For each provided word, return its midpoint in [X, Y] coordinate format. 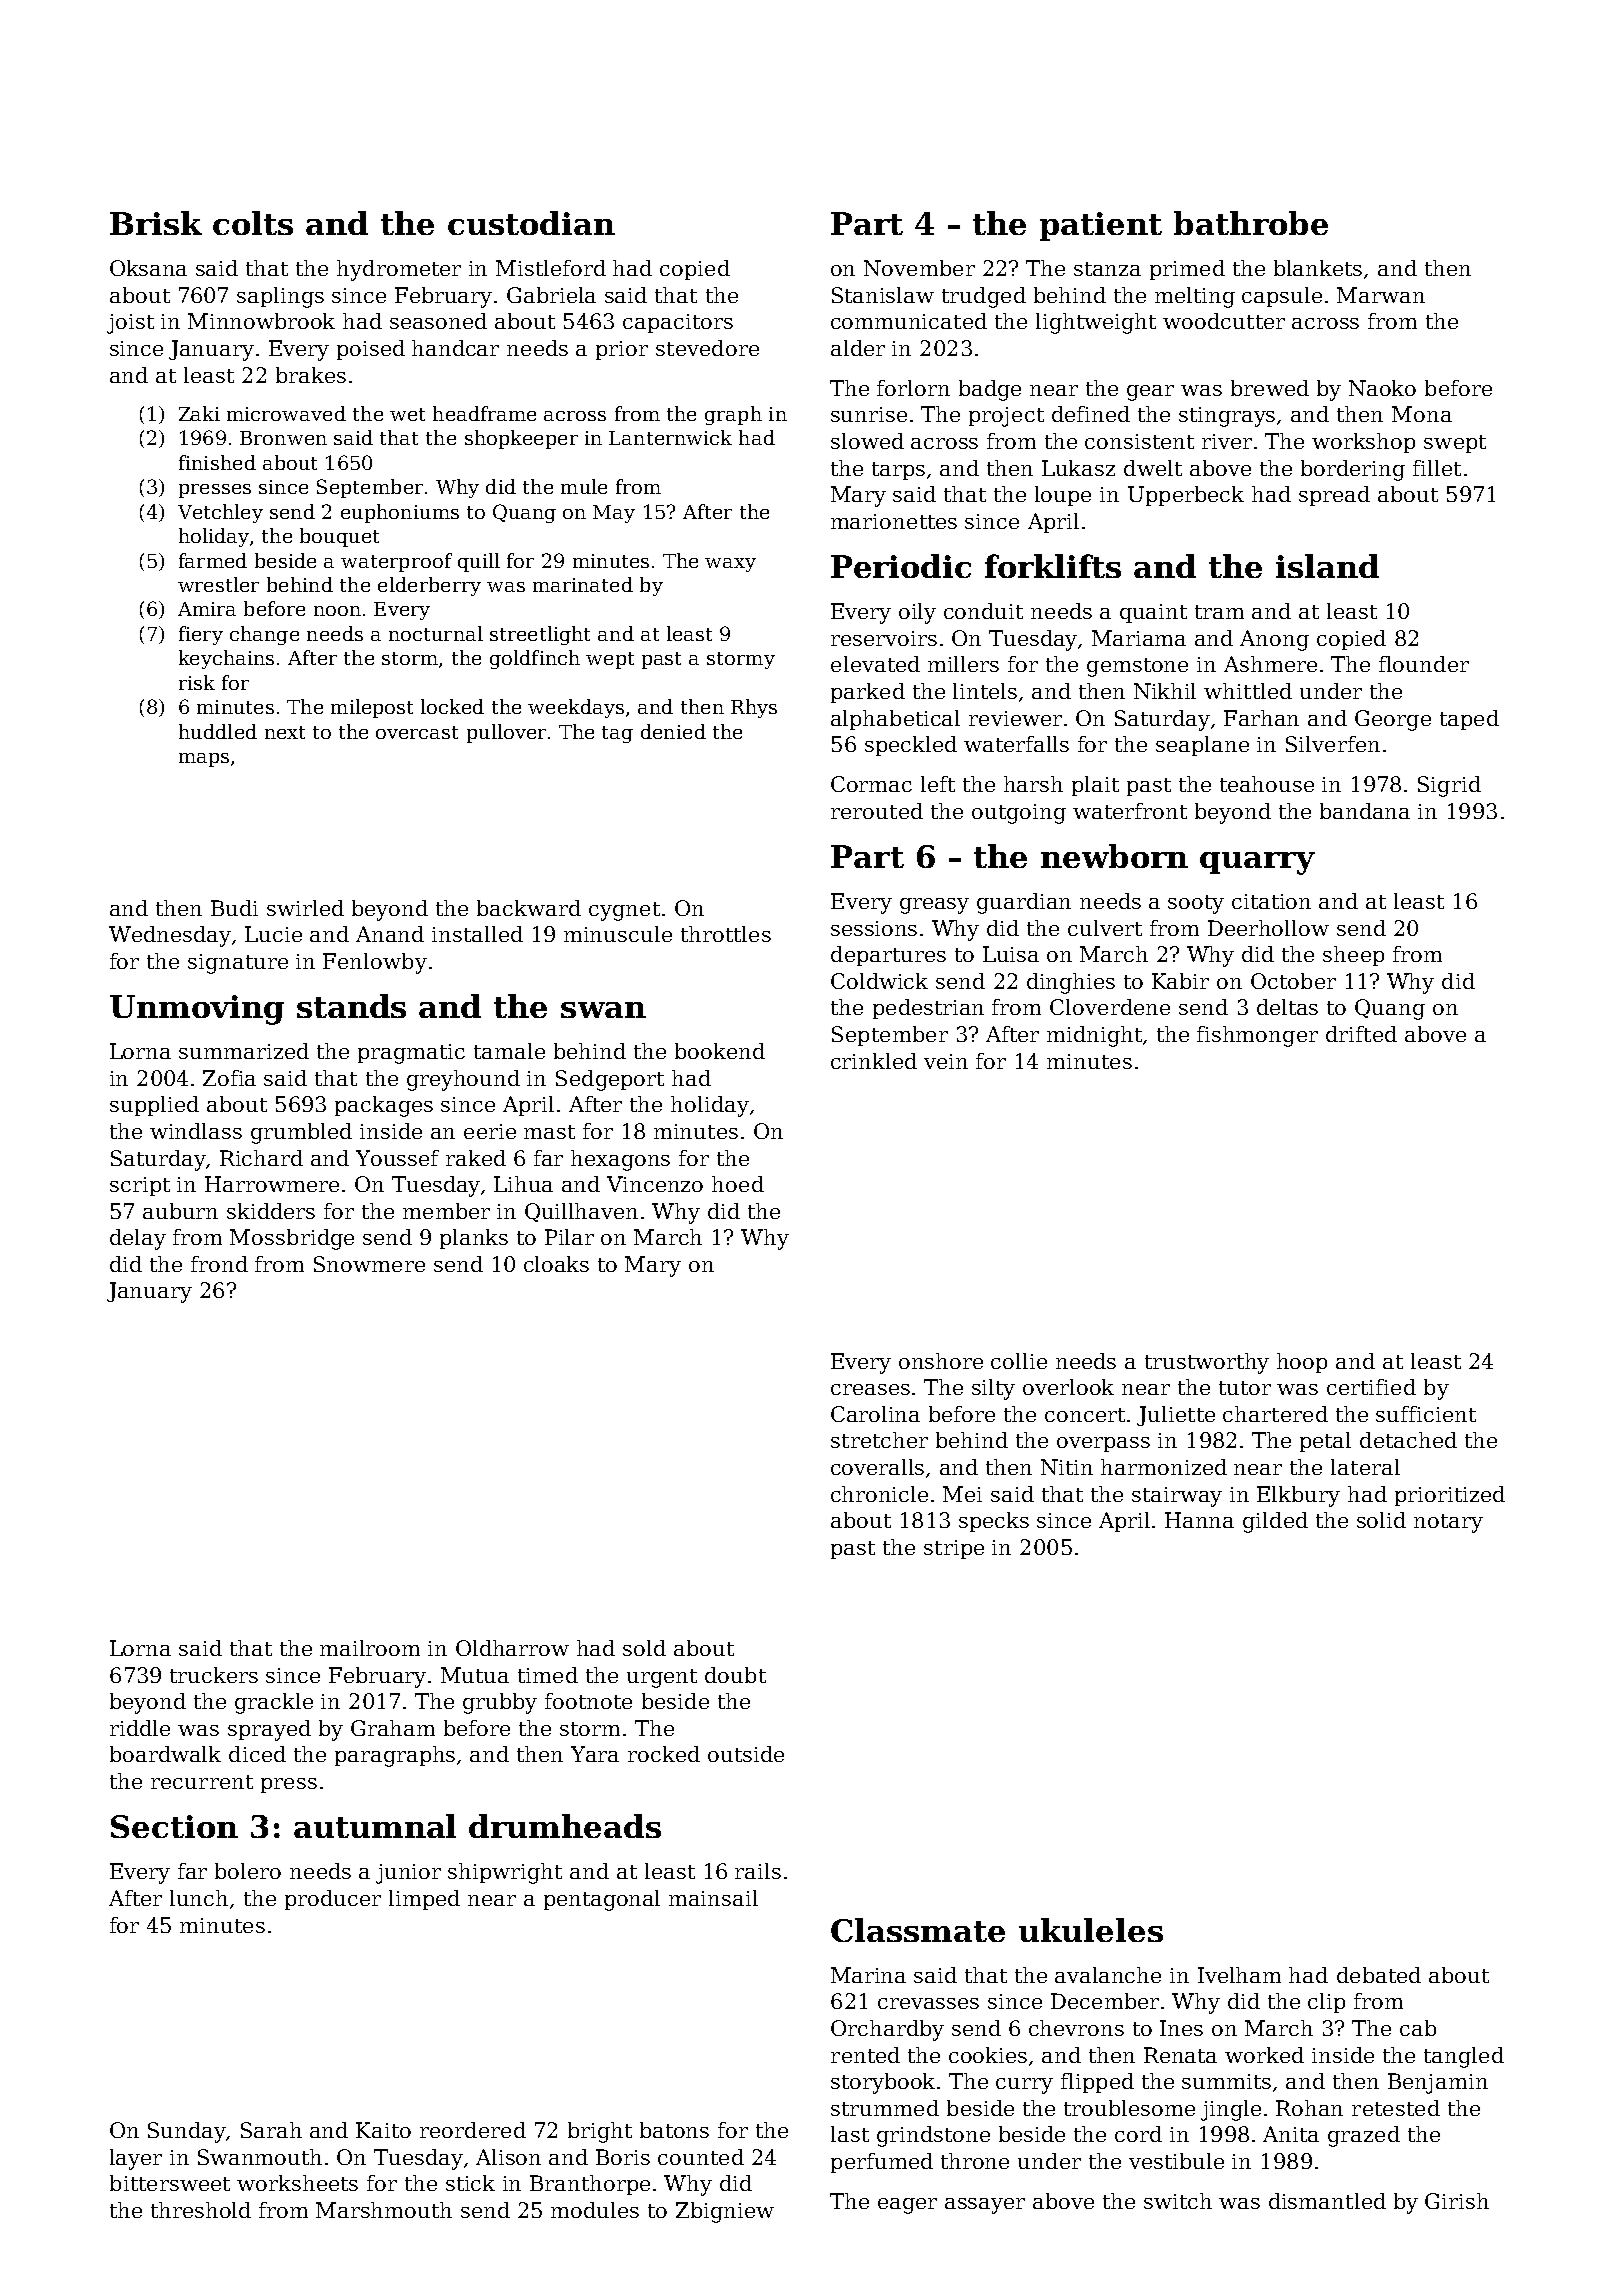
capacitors [678, 323]
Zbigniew [725, 2212]
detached [1408, 1440]
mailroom [370, 1648]
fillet [1437, 468]
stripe [954, 1549]
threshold [201, 2210]
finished [217, 462]
